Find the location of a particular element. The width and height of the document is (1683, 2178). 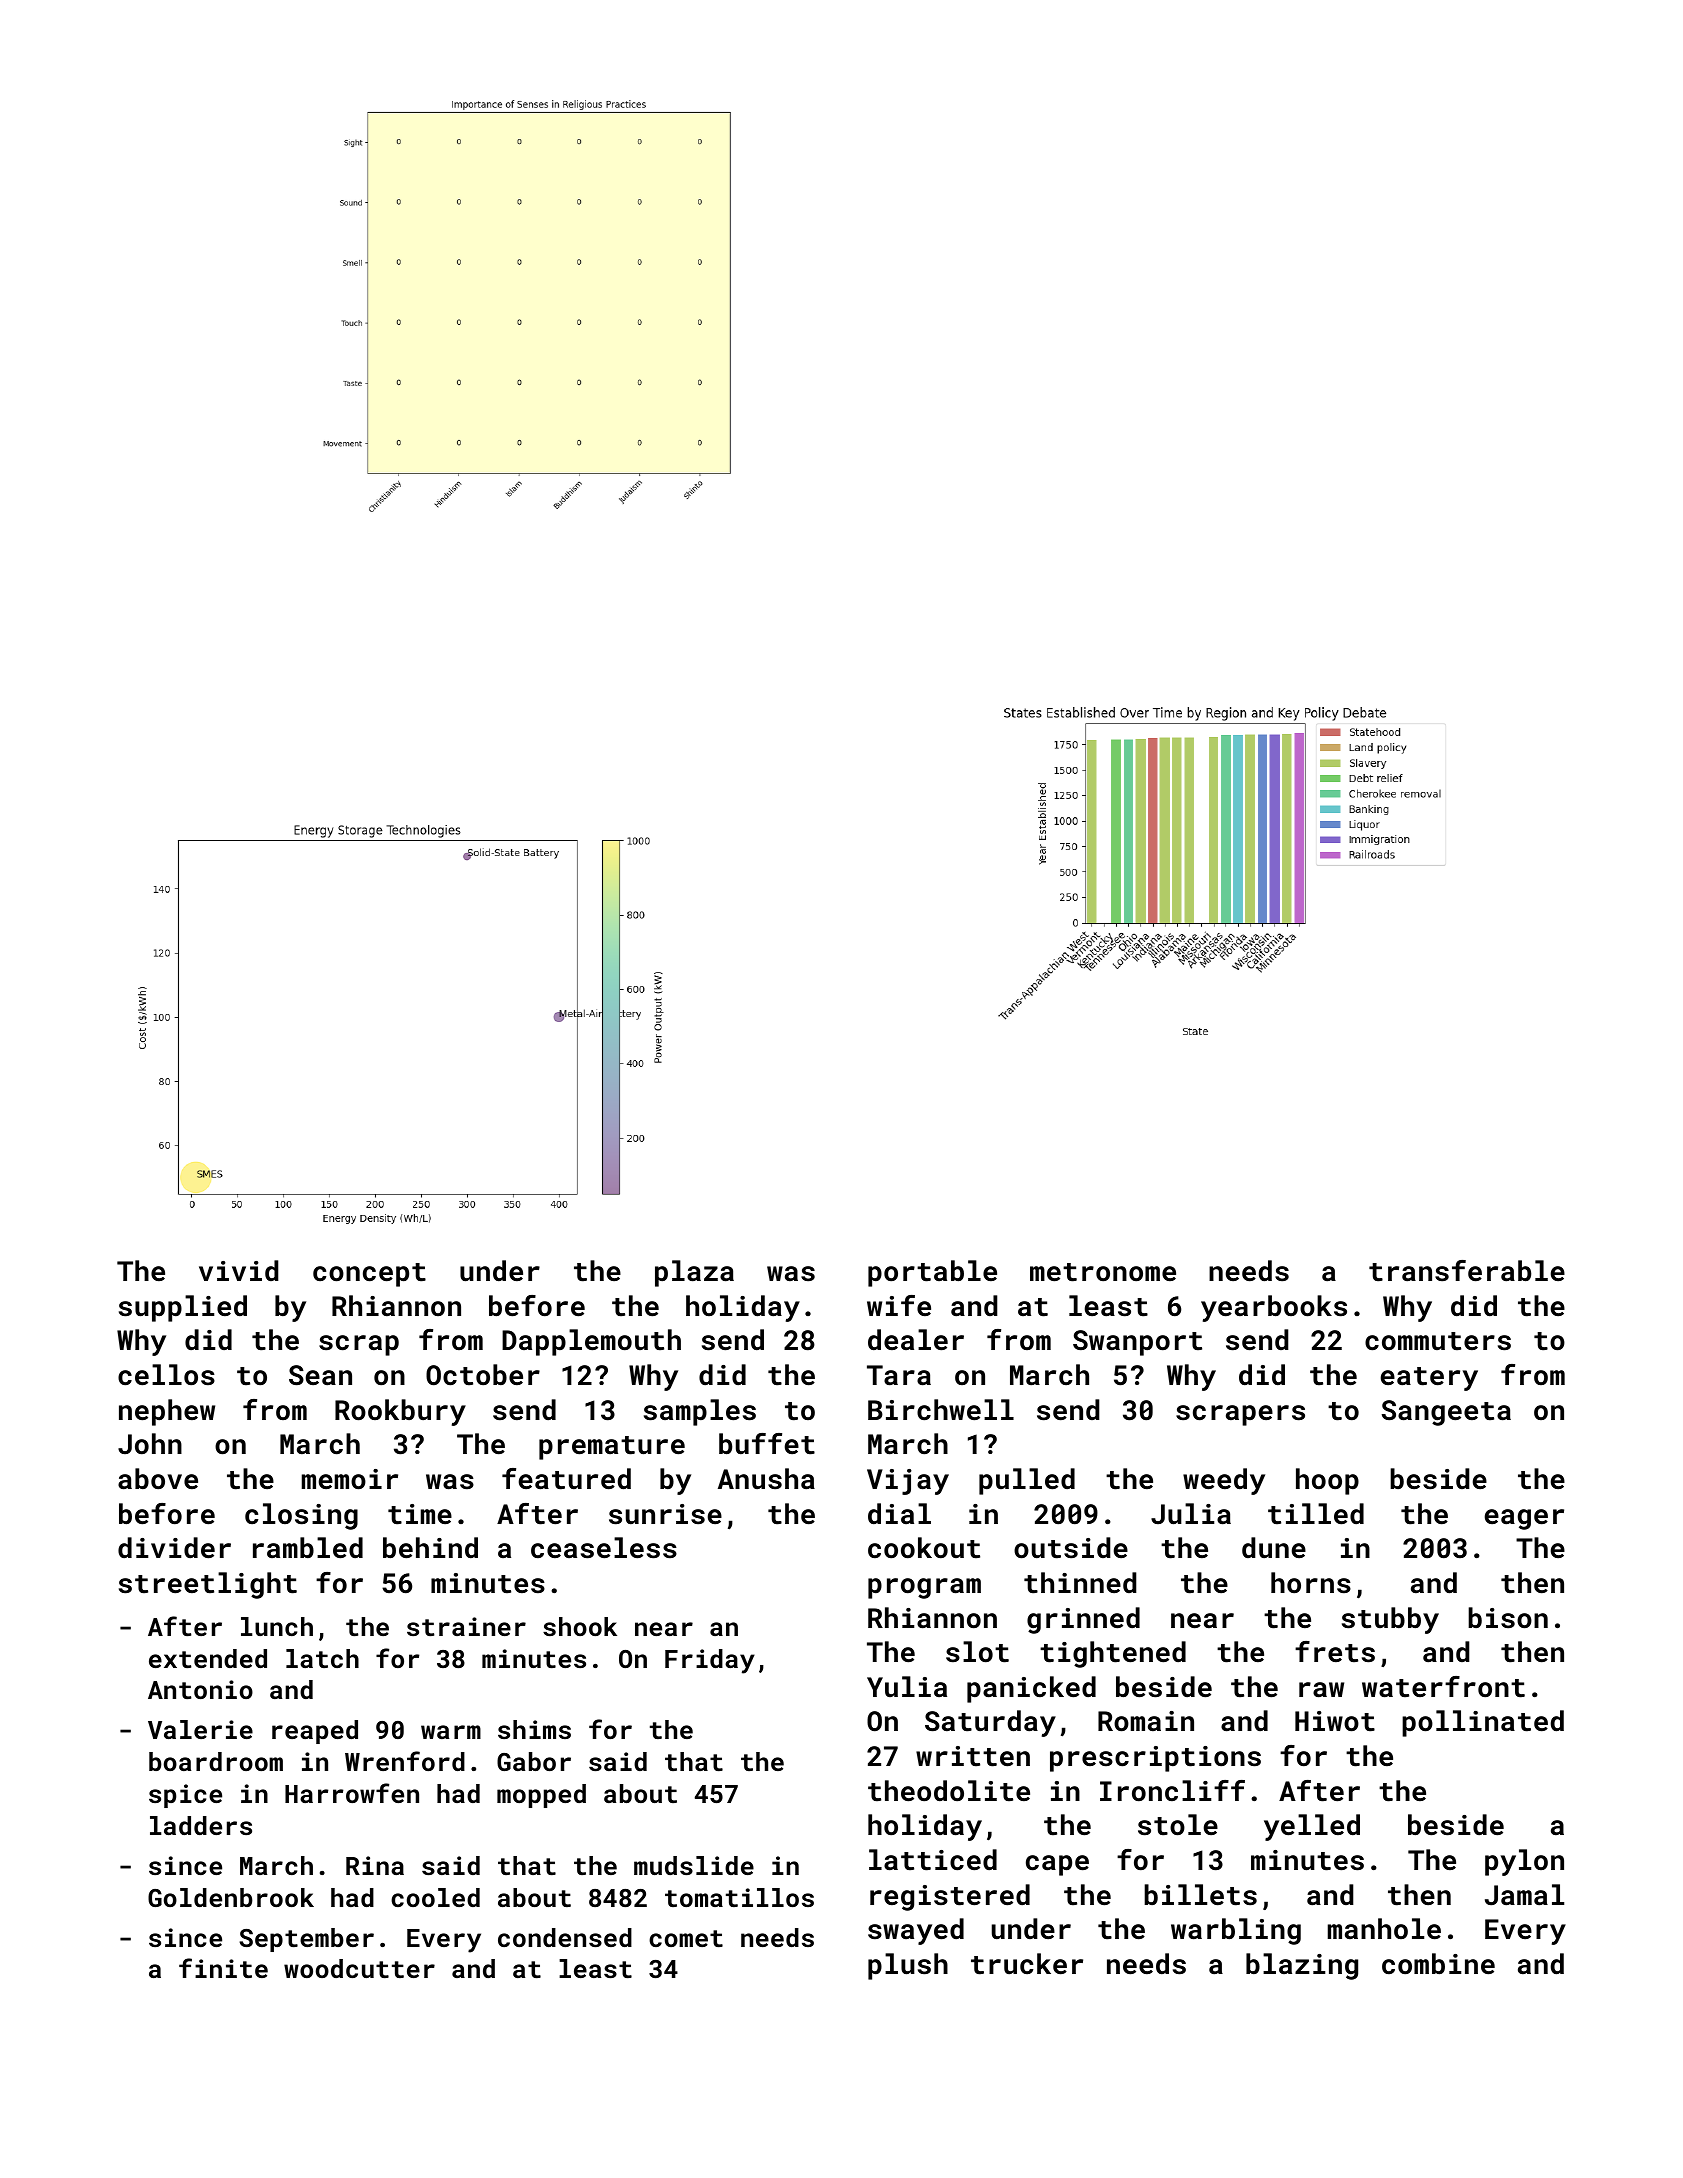

thinned is located at coordinates (1080, 1583).
